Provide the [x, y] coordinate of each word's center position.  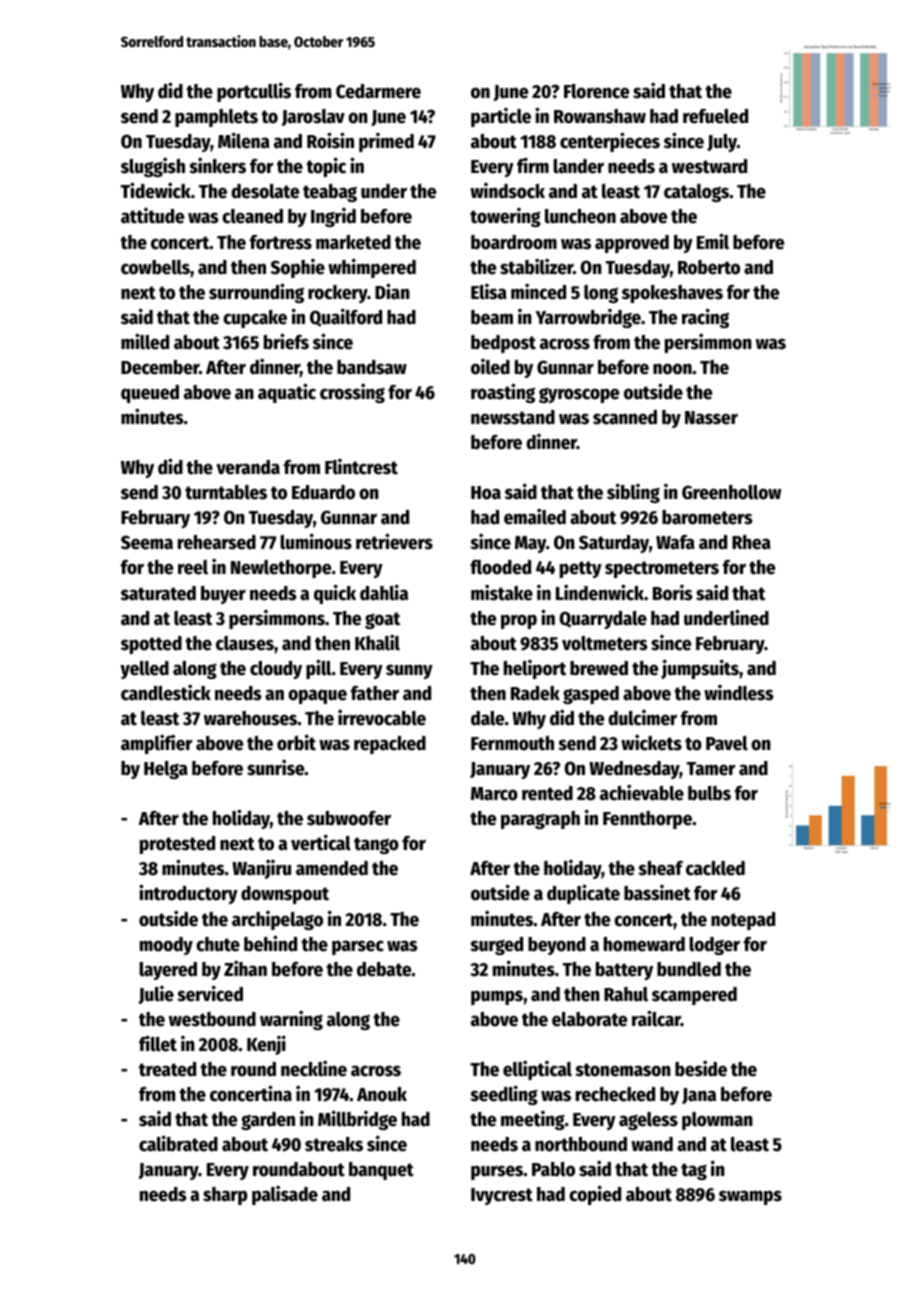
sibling [633, 493]
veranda [248, 467]
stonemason [623, 1070]
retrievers [394, 541]
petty [581, 569]
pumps [497, 997]
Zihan [245, 969]
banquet [381, 1171]
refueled [715, 116]
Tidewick [156, 190]
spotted [151, 645]
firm [533, 165]
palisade [285, 1195]
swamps [750, 1197]
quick [335, 594]
